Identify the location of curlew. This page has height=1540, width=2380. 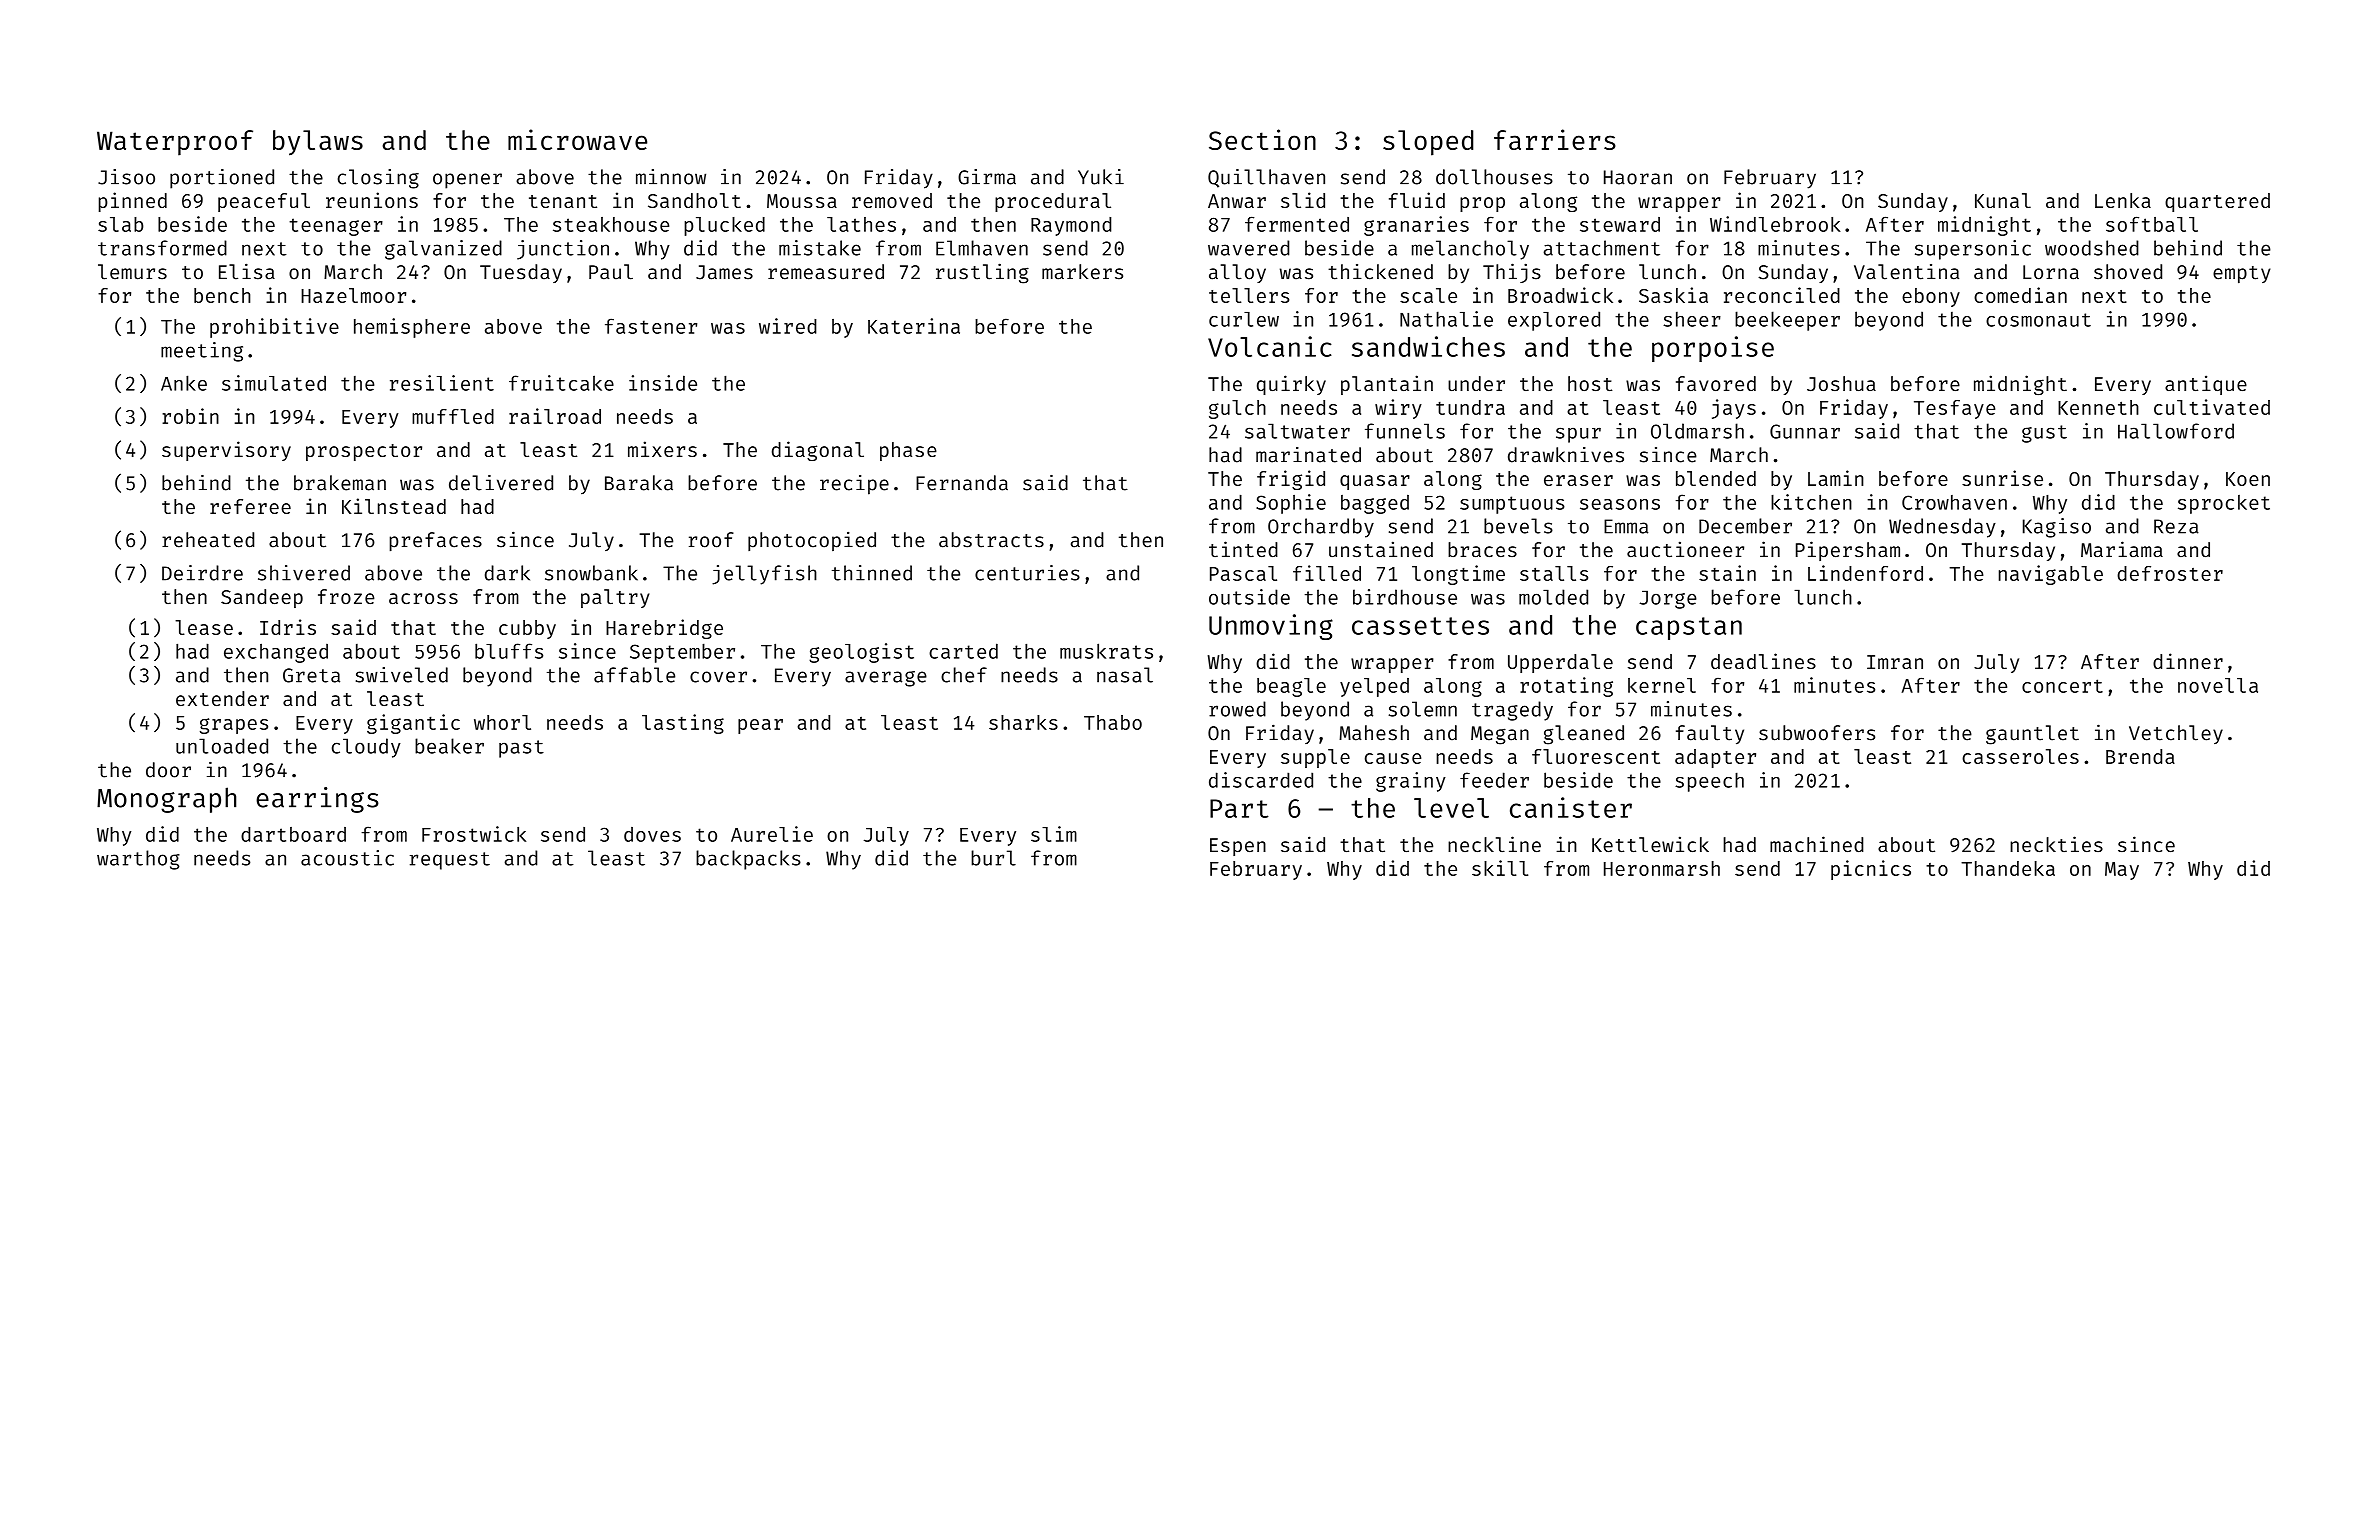
(1244, 319).
